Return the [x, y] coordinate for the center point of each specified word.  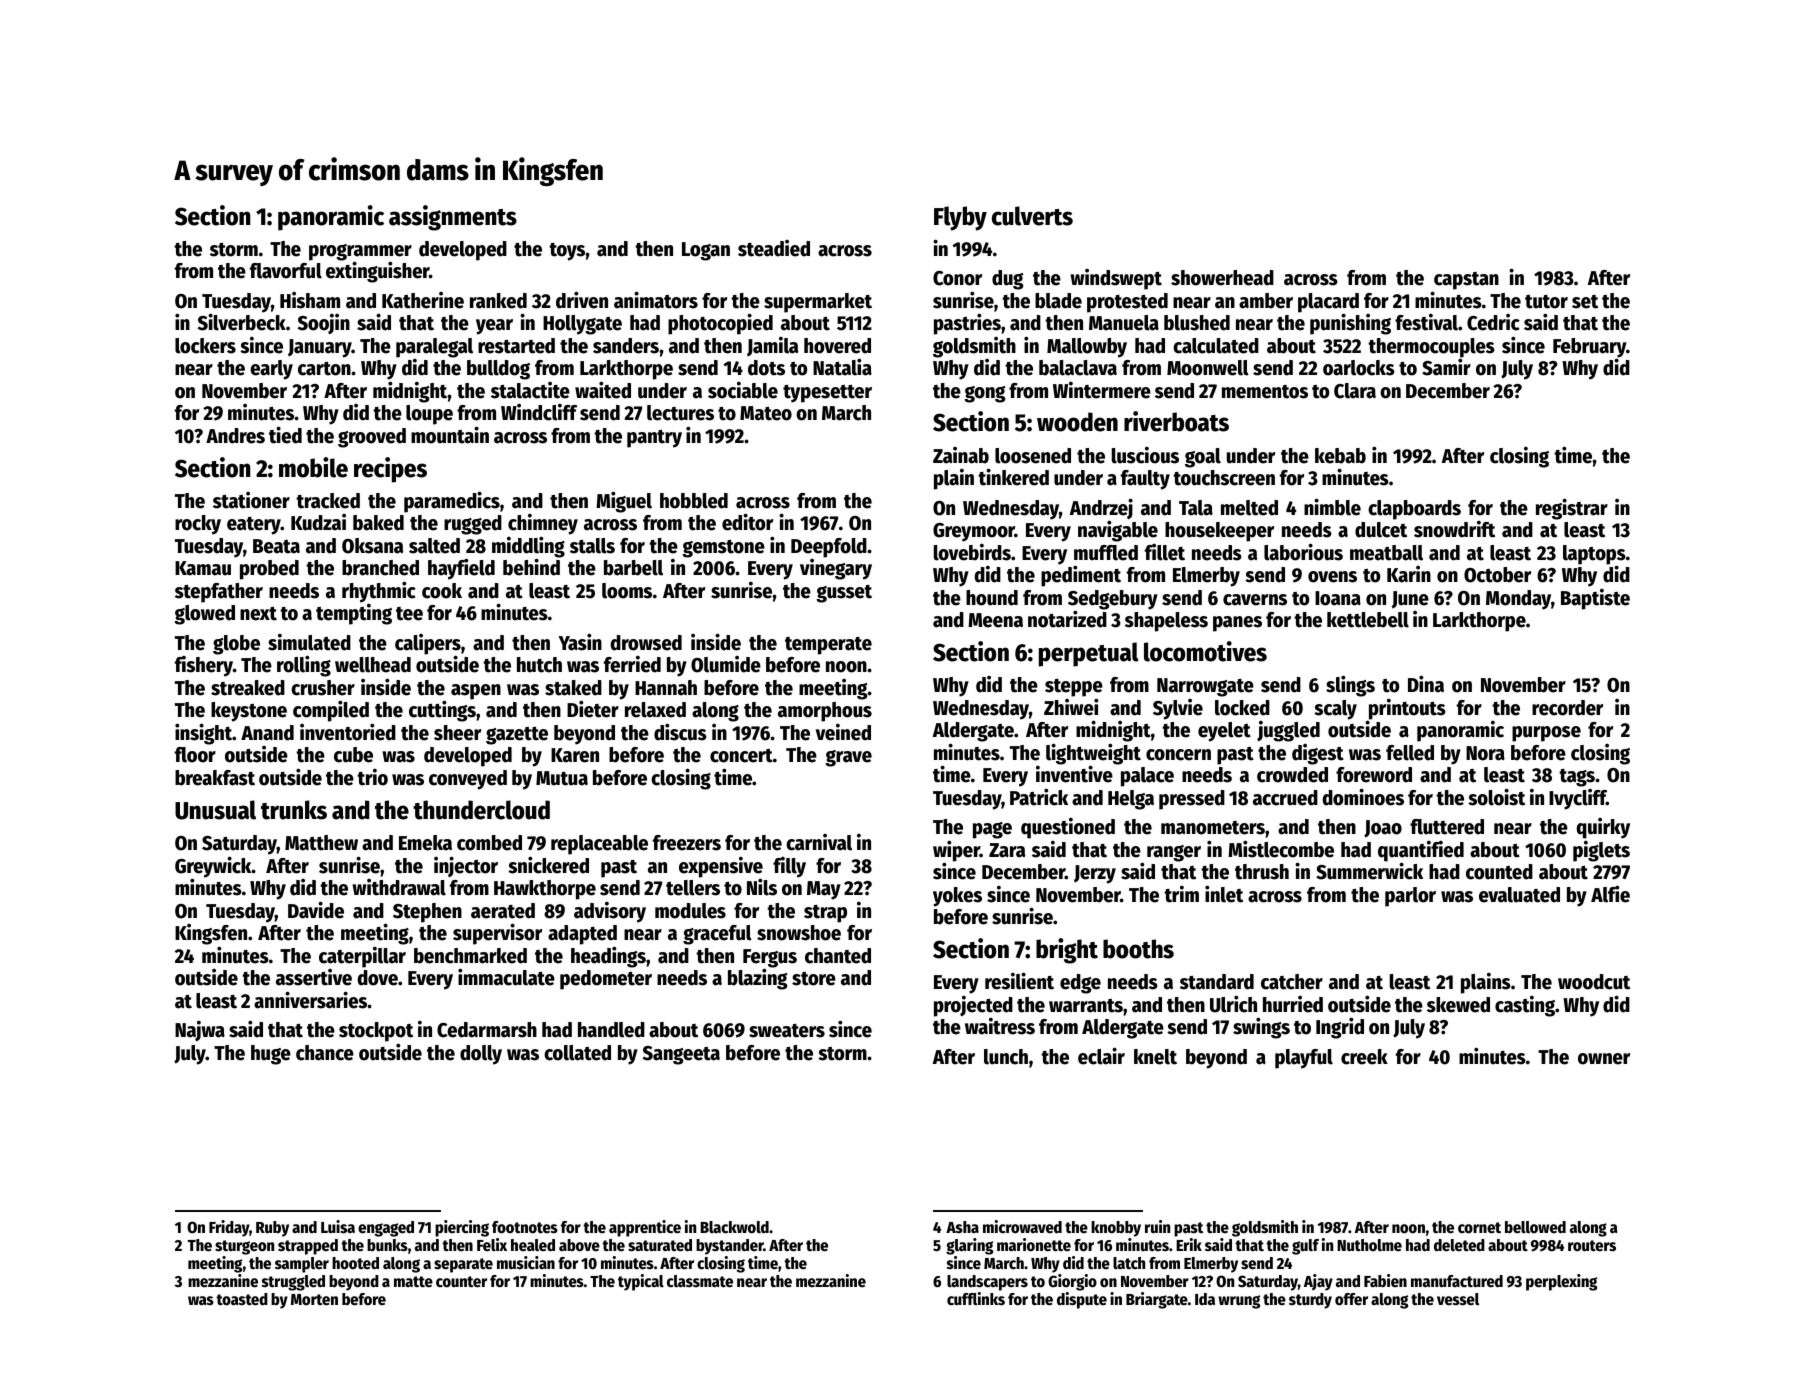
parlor [1410, 897]
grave [848, 758]
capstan [1466, 281]
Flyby [960, 218]
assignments [453, 218]
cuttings [442, 711]
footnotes [525, 1227]
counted [1499, 872]
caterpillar [362, 957]
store [814, 979]
